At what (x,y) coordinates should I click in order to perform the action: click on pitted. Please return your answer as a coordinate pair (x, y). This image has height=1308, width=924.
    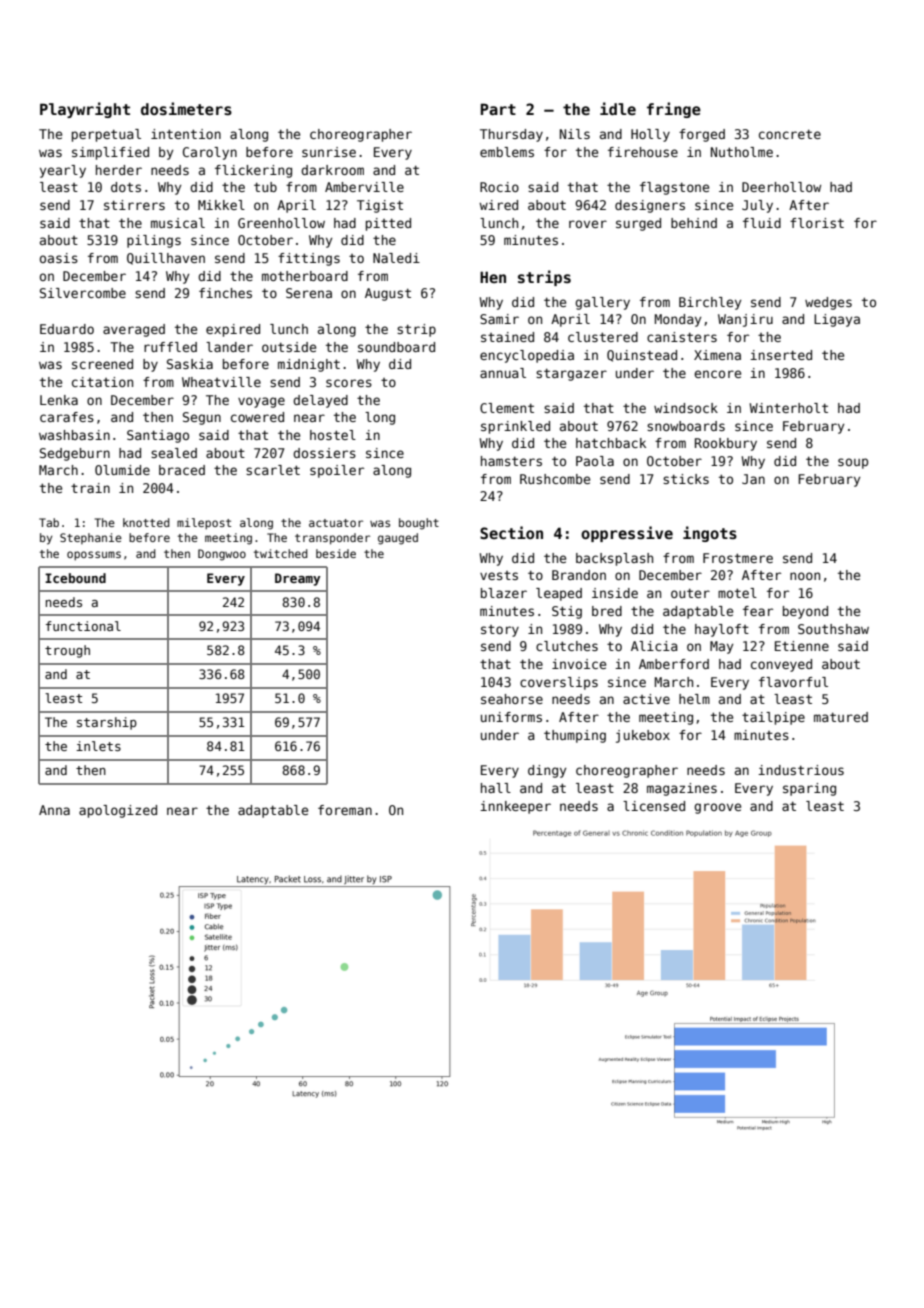
    Looking at the image, I should click on (388, 224).
